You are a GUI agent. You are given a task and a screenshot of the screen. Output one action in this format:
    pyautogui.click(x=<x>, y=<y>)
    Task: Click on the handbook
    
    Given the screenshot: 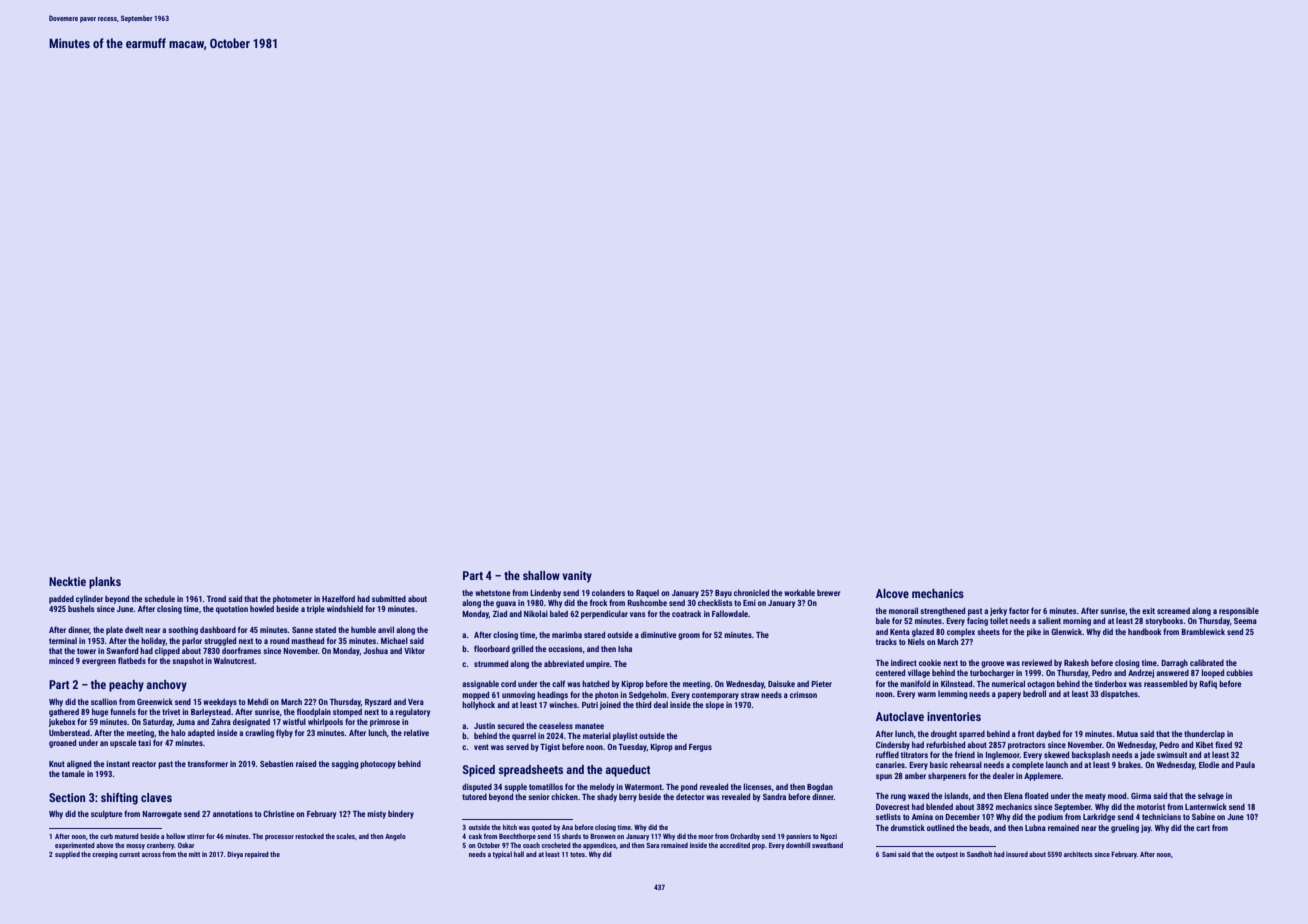 What is the action you would take?
    pyautogui.click(x=1144, y=631)
